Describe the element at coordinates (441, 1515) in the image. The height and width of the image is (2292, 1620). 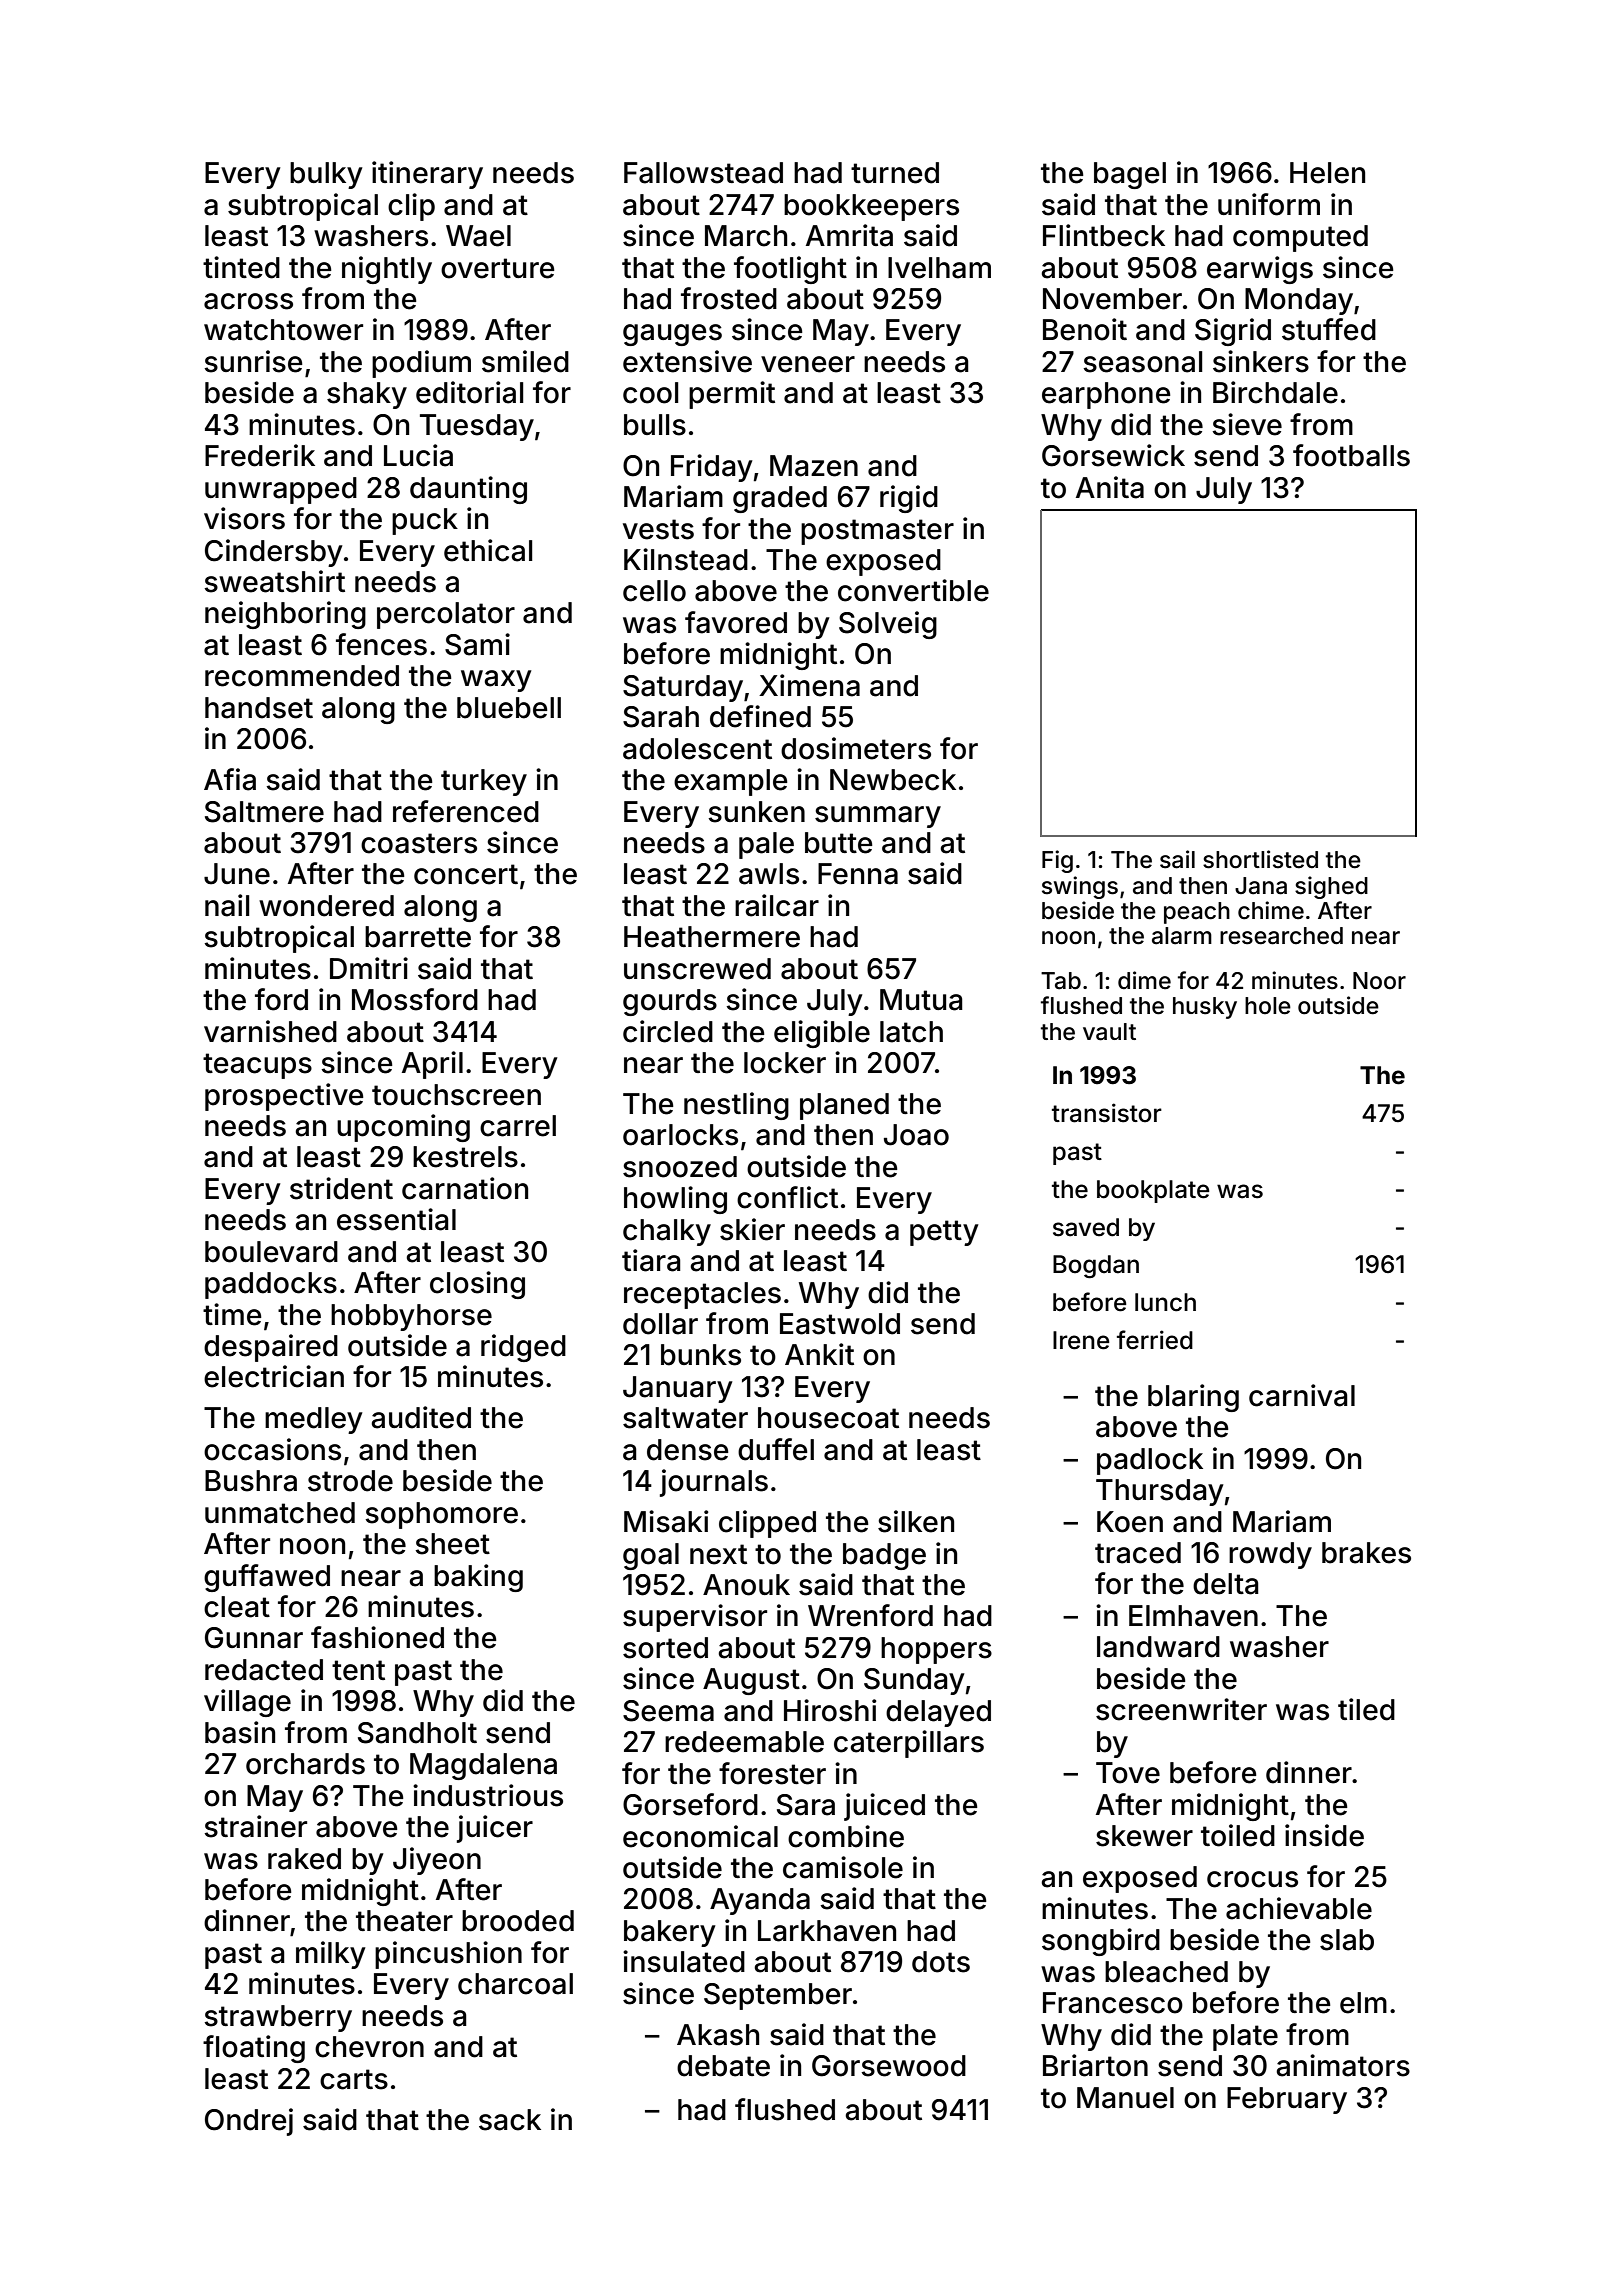
I see `sophomore` at that location.
